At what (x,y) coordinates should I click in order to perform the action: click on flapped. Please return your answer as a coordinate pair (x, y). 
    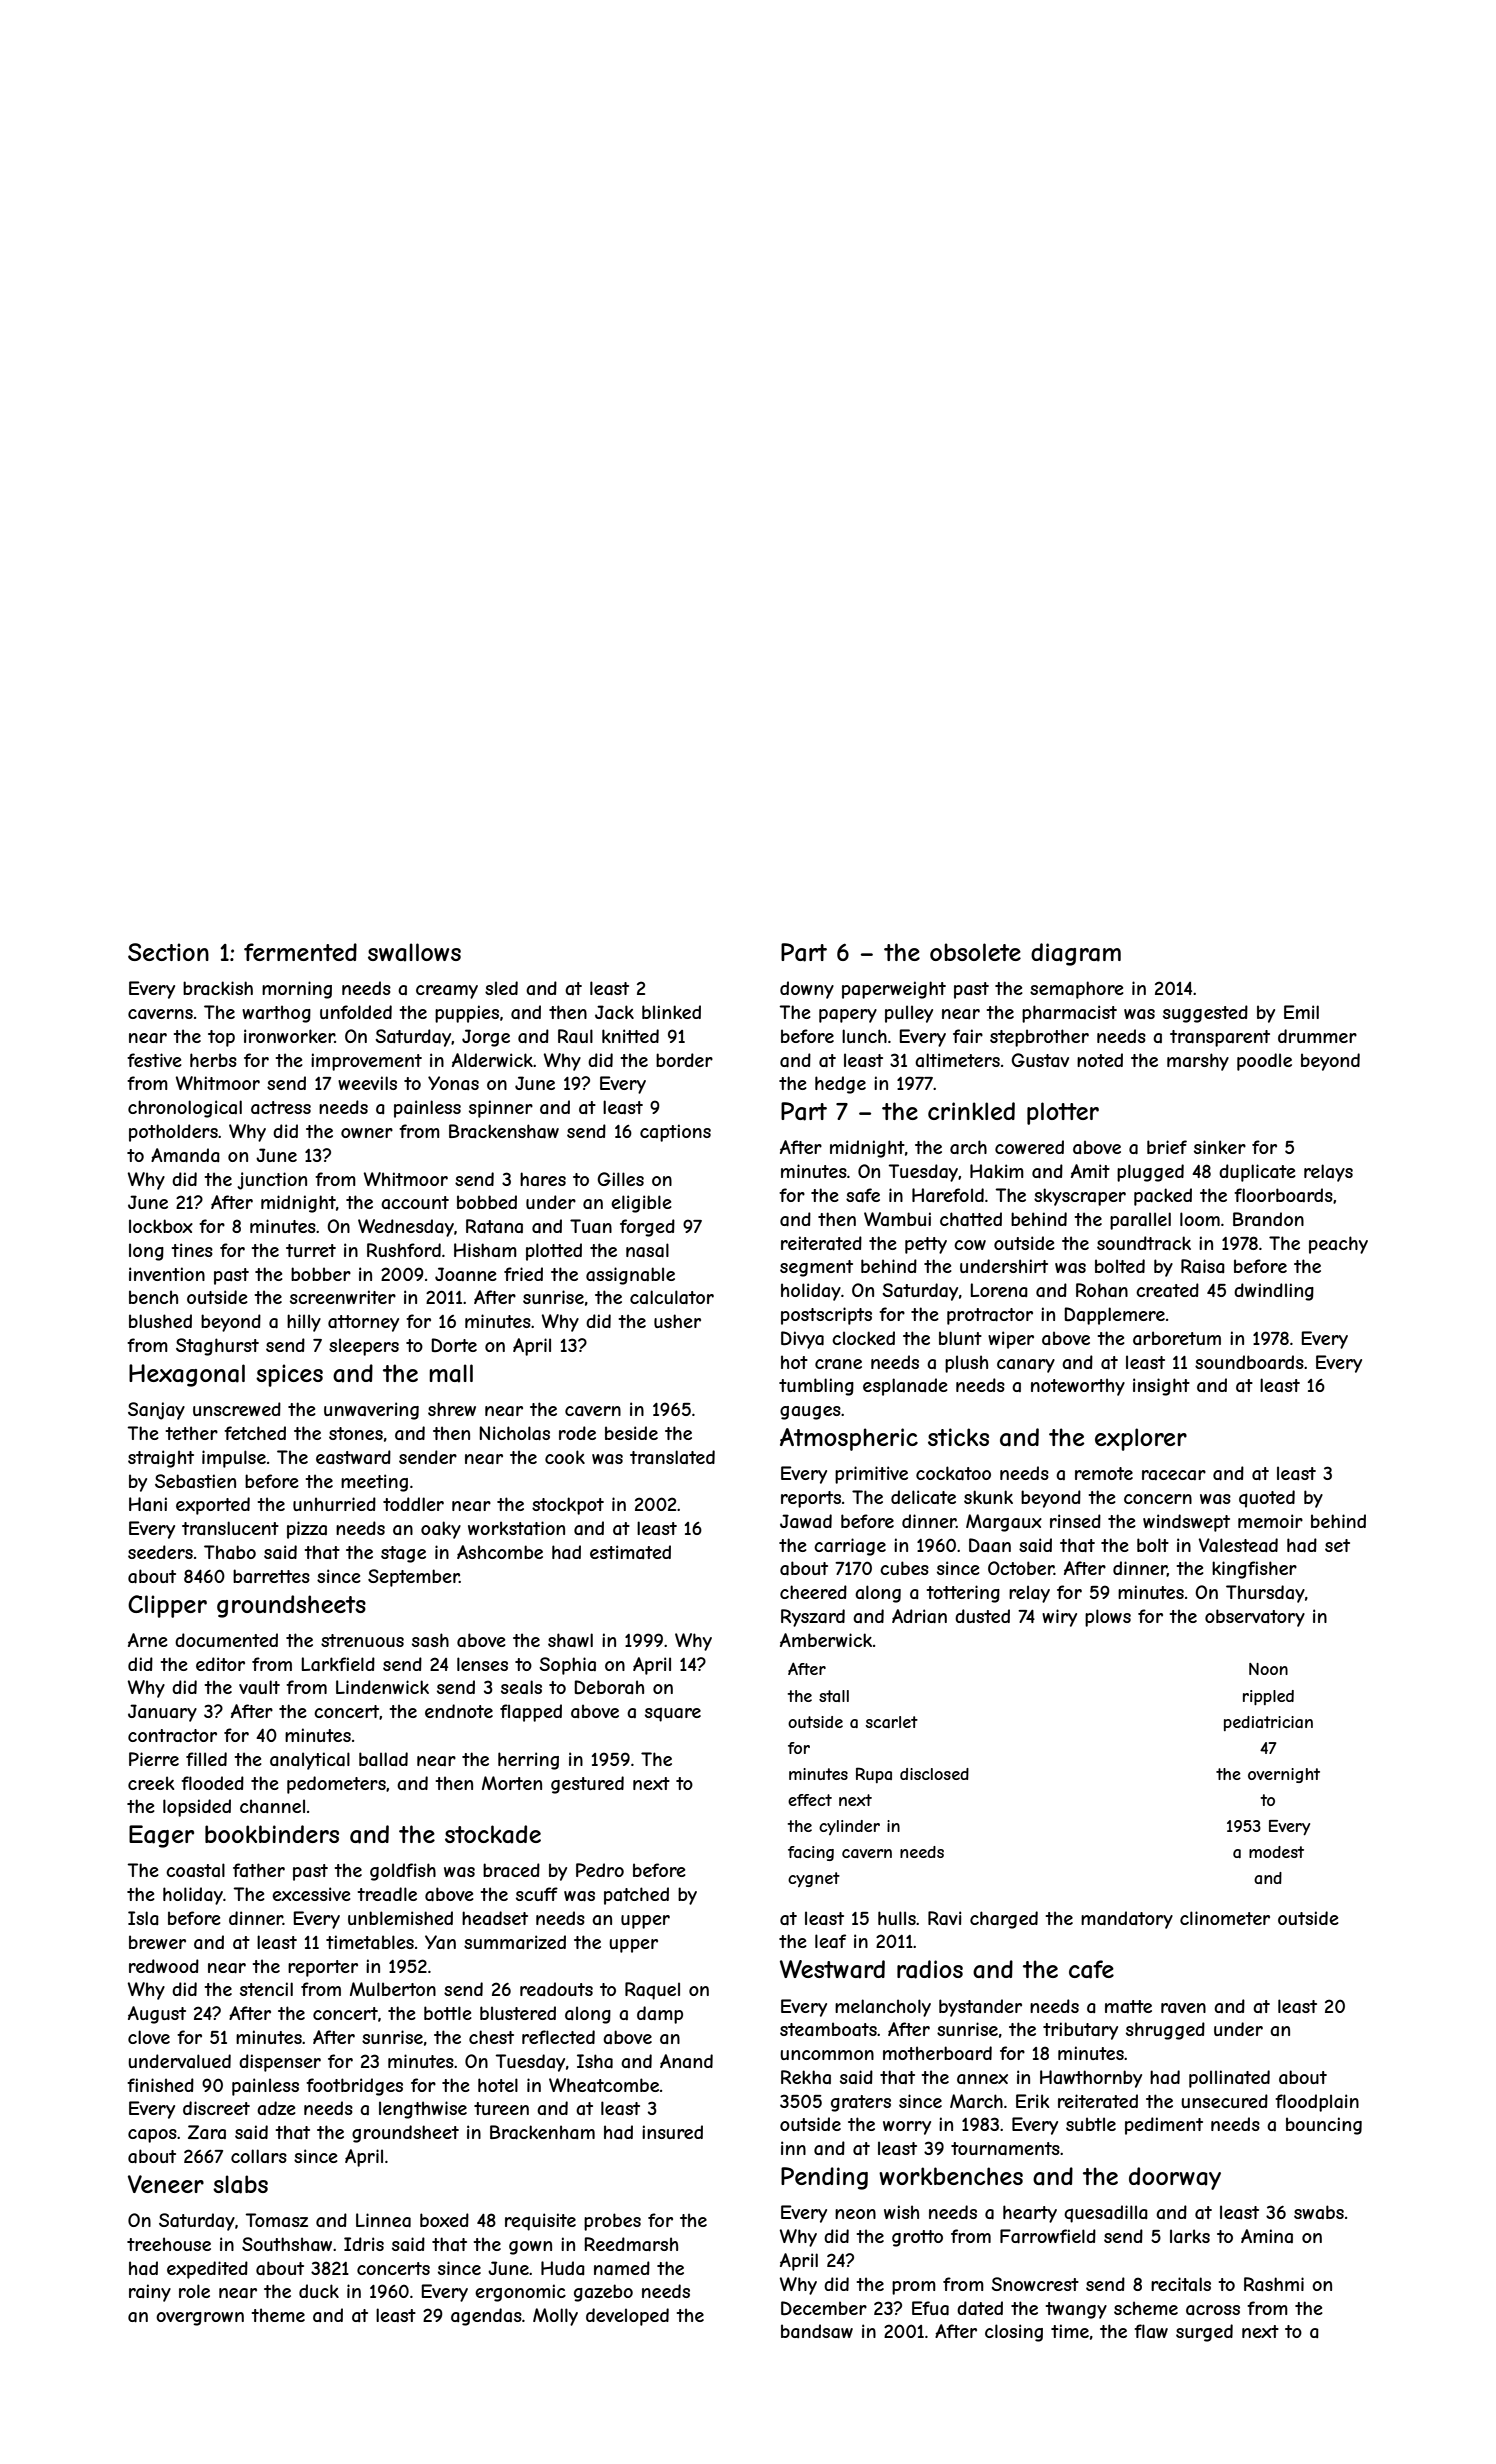
    Looking at the image, I should click on (531, 1713).
